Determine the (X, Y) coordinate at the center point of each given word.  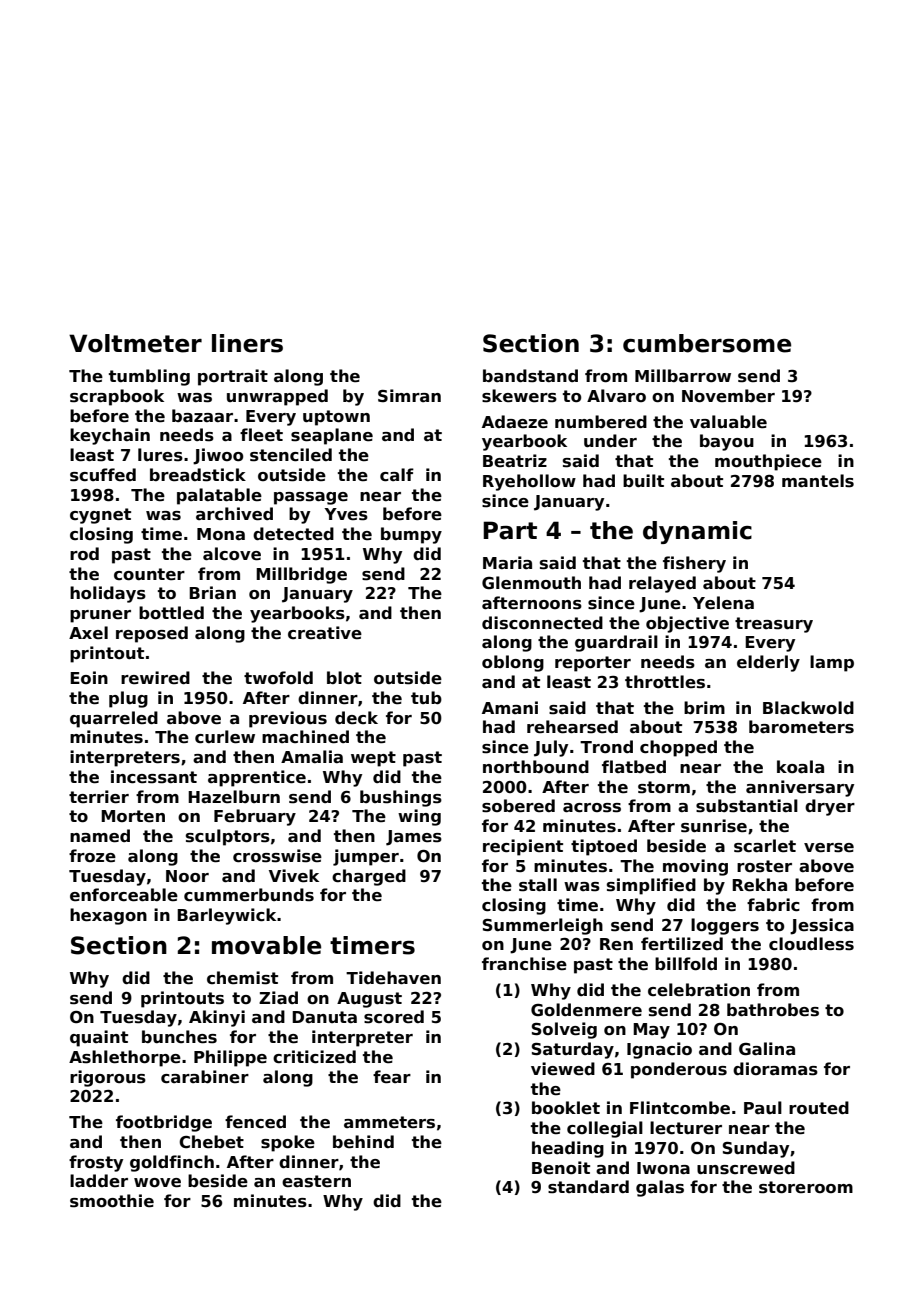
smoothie (112, 1201)
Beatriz (515, 461)
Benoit (561, 1168)
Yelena (723, 603)
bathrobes (773, 1010)
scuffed (103, 475)
